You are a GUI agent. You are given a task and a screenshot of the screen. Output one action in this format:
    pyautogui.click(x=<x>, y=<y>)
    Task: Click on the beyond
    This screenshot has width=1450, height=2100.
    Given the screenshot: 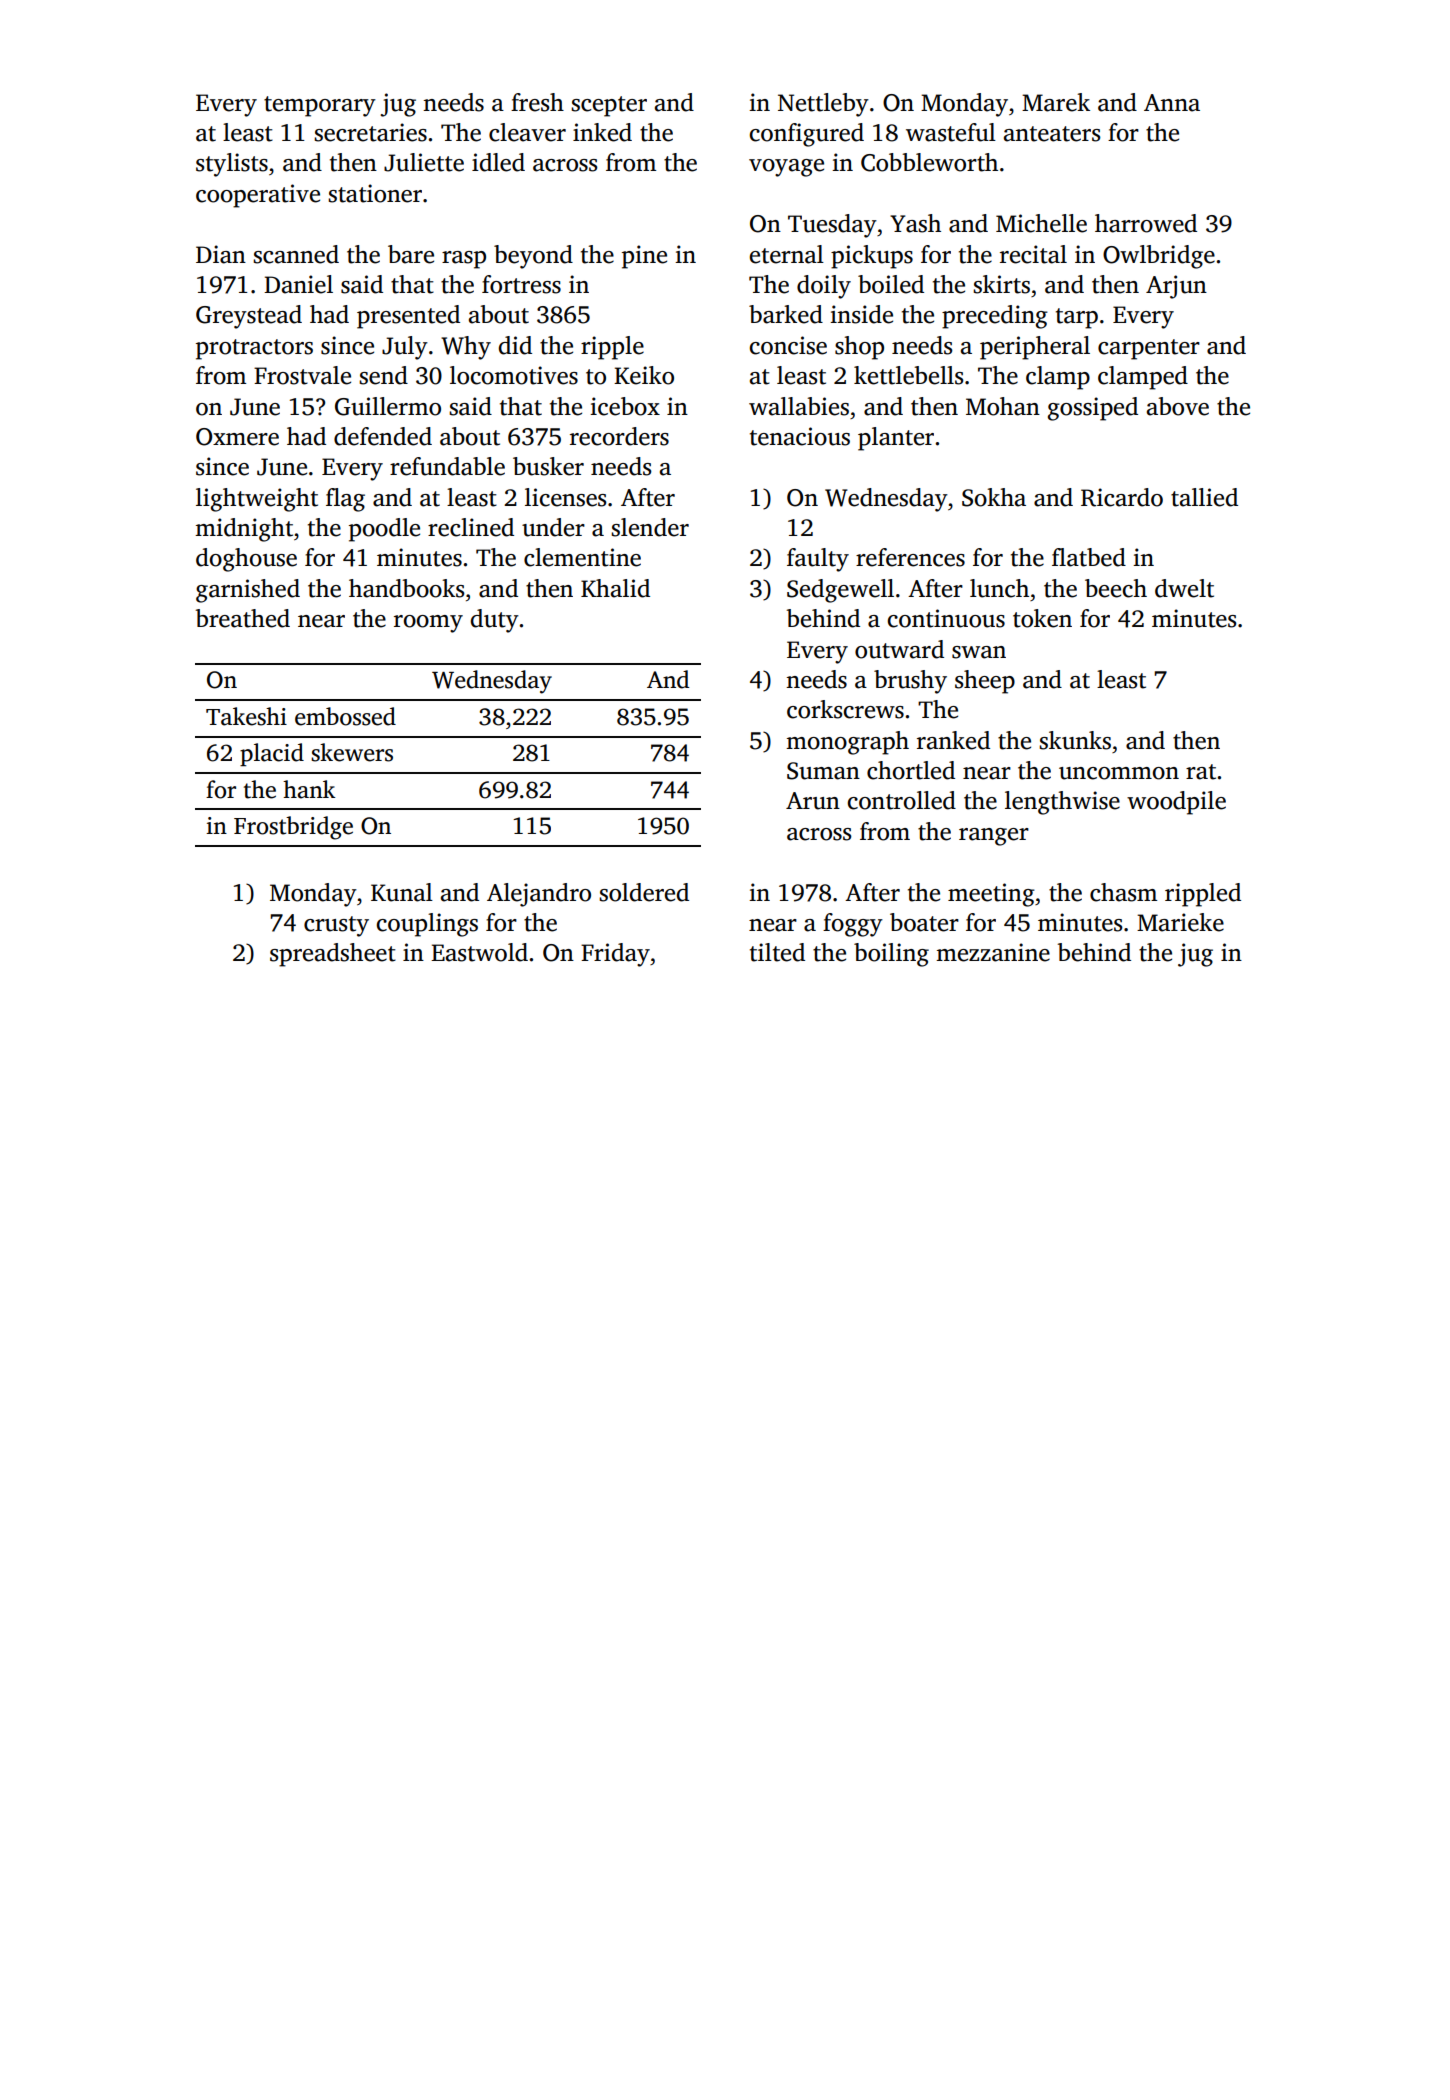 What is the action you would take?
    pyautogui.click(x=533, y=257)
